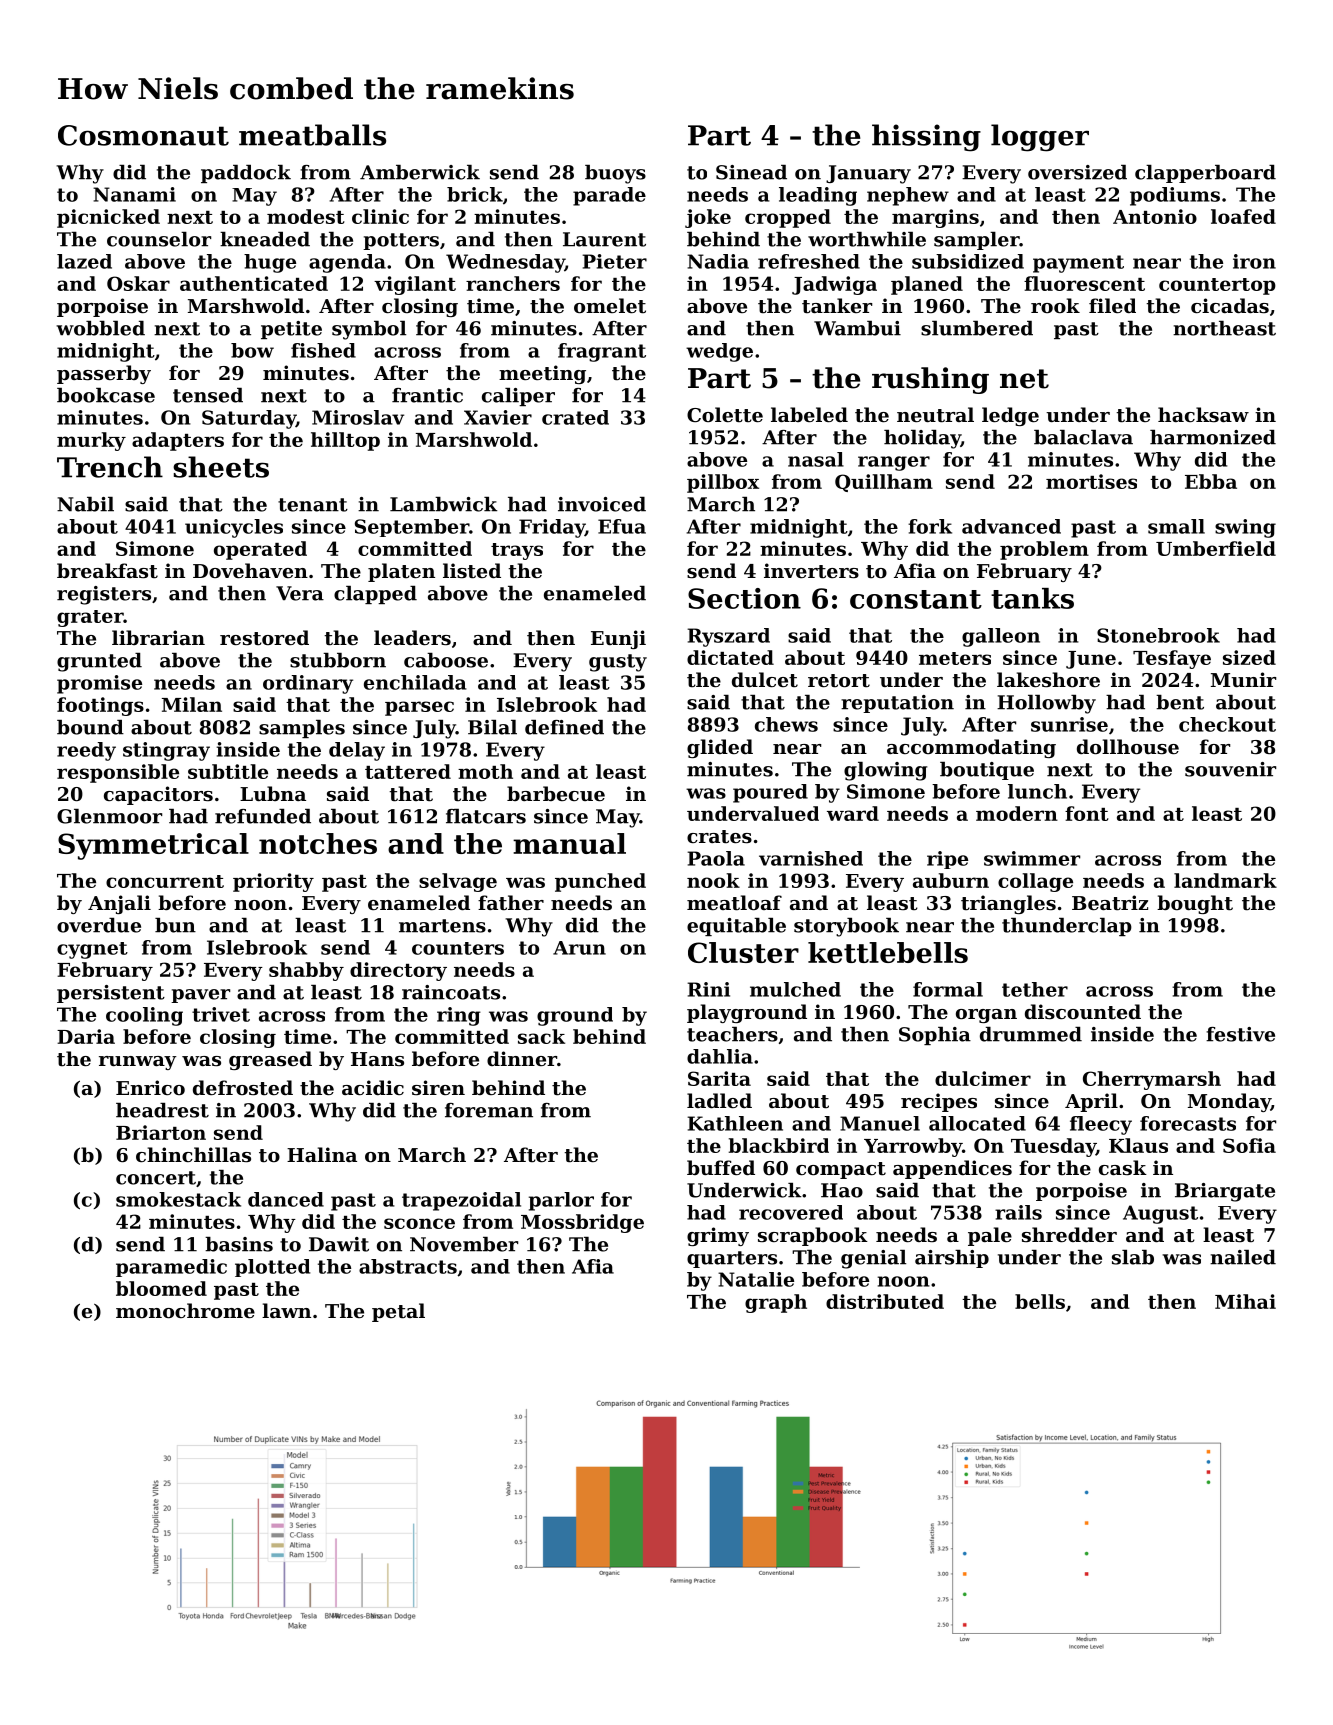  I want to click on advanced, so click(1011, 526).
